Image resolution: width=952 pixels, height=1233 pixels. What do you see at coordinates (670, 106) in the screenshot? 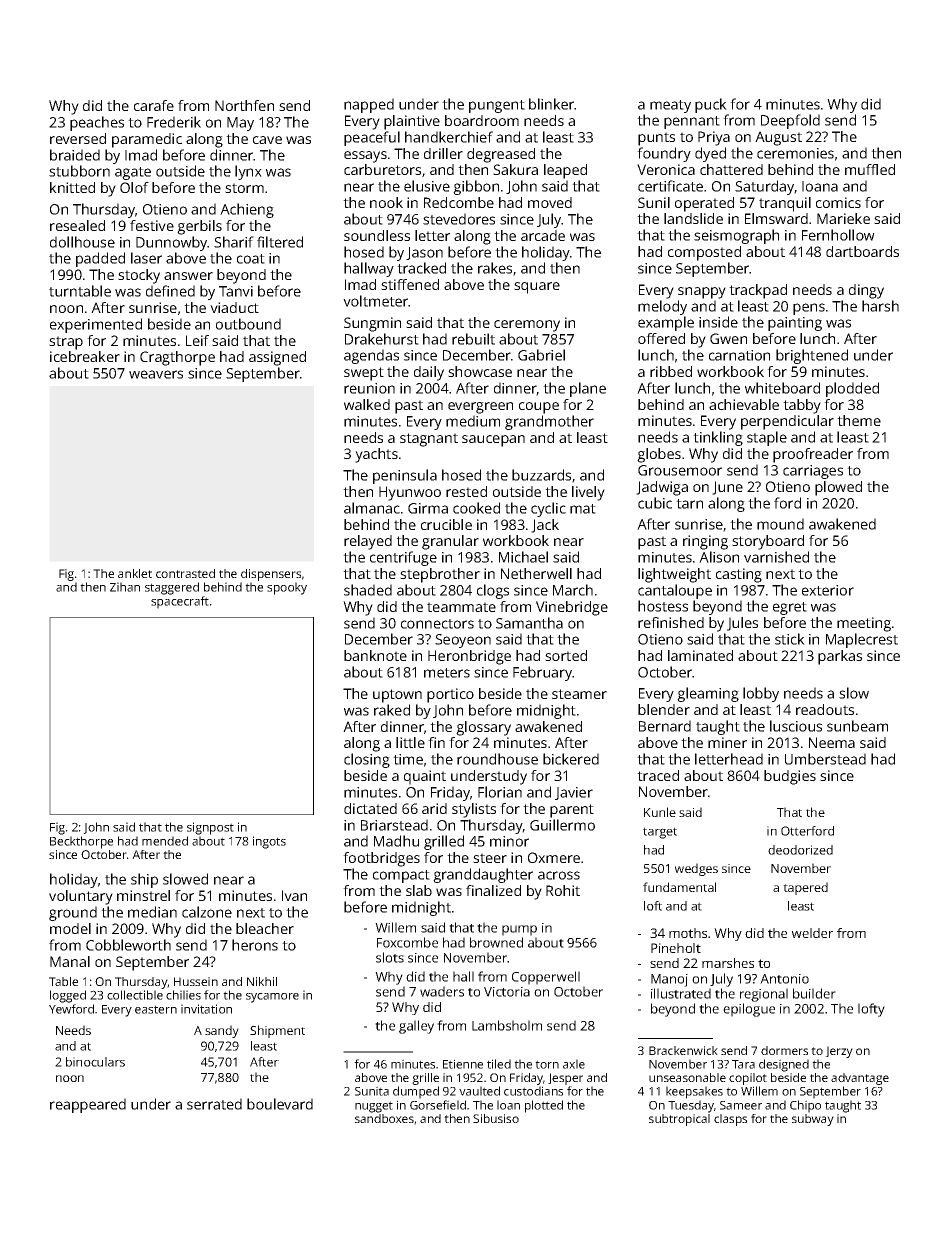
I see `meaty` at bounding box center [670, 106].
